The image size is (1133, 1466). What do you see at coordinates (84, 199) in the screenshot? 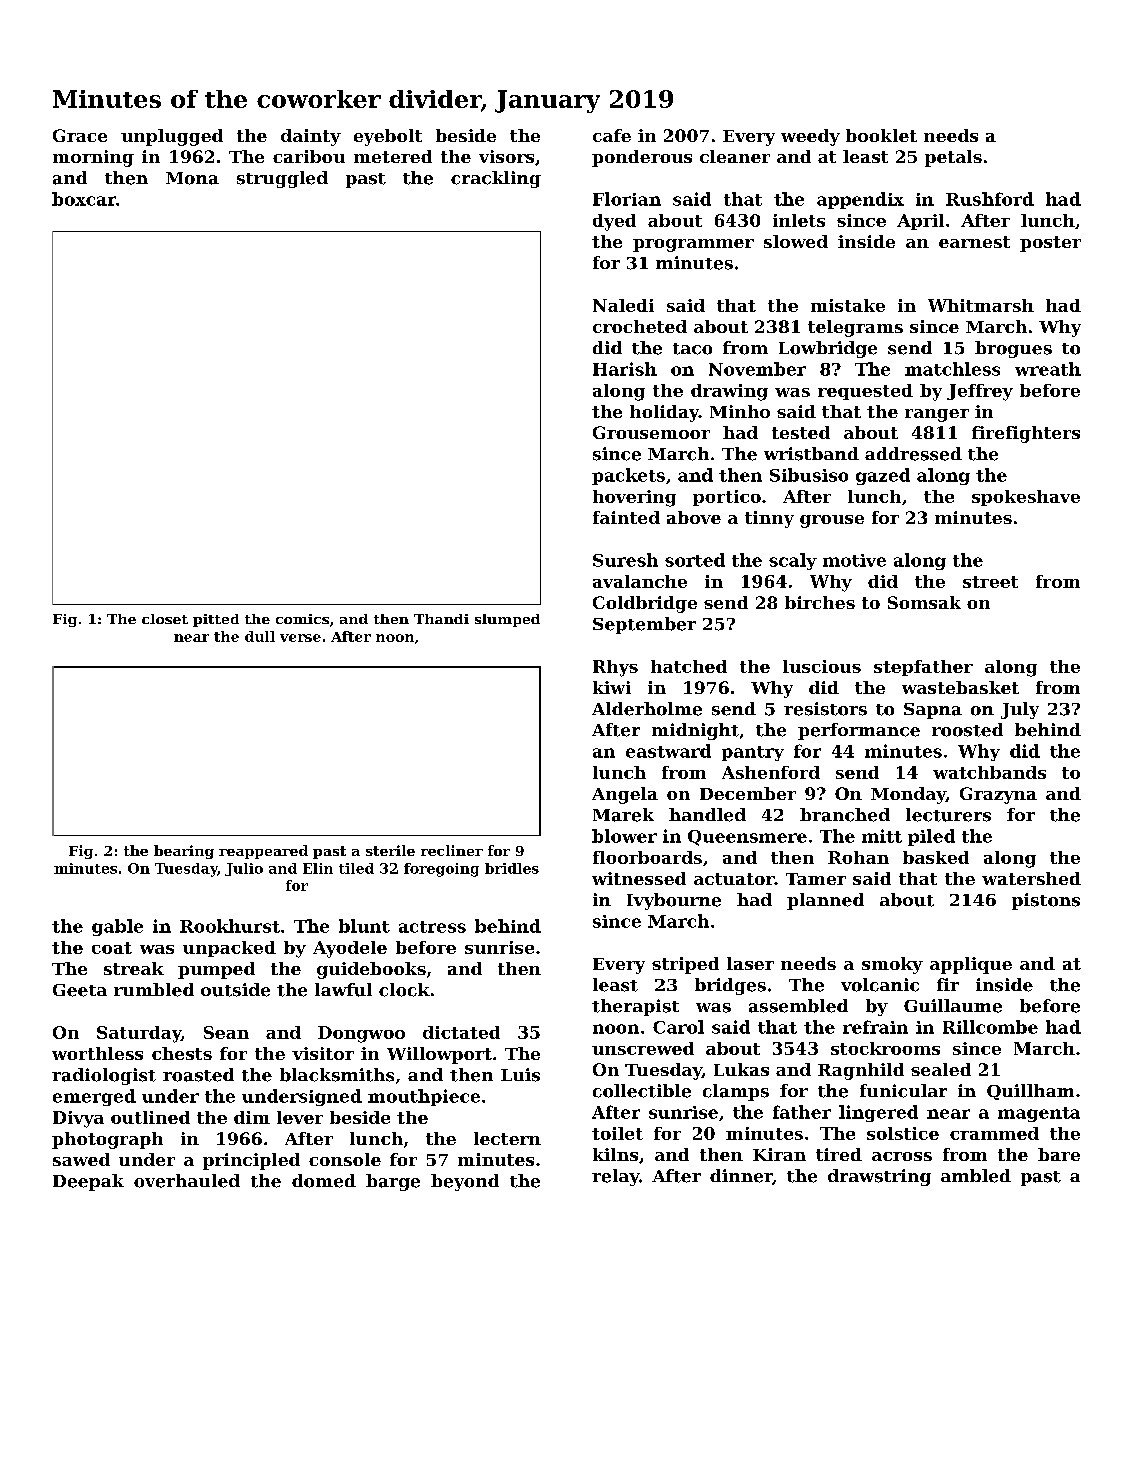
I see `boxcar` at bounding box center [84, 199].
